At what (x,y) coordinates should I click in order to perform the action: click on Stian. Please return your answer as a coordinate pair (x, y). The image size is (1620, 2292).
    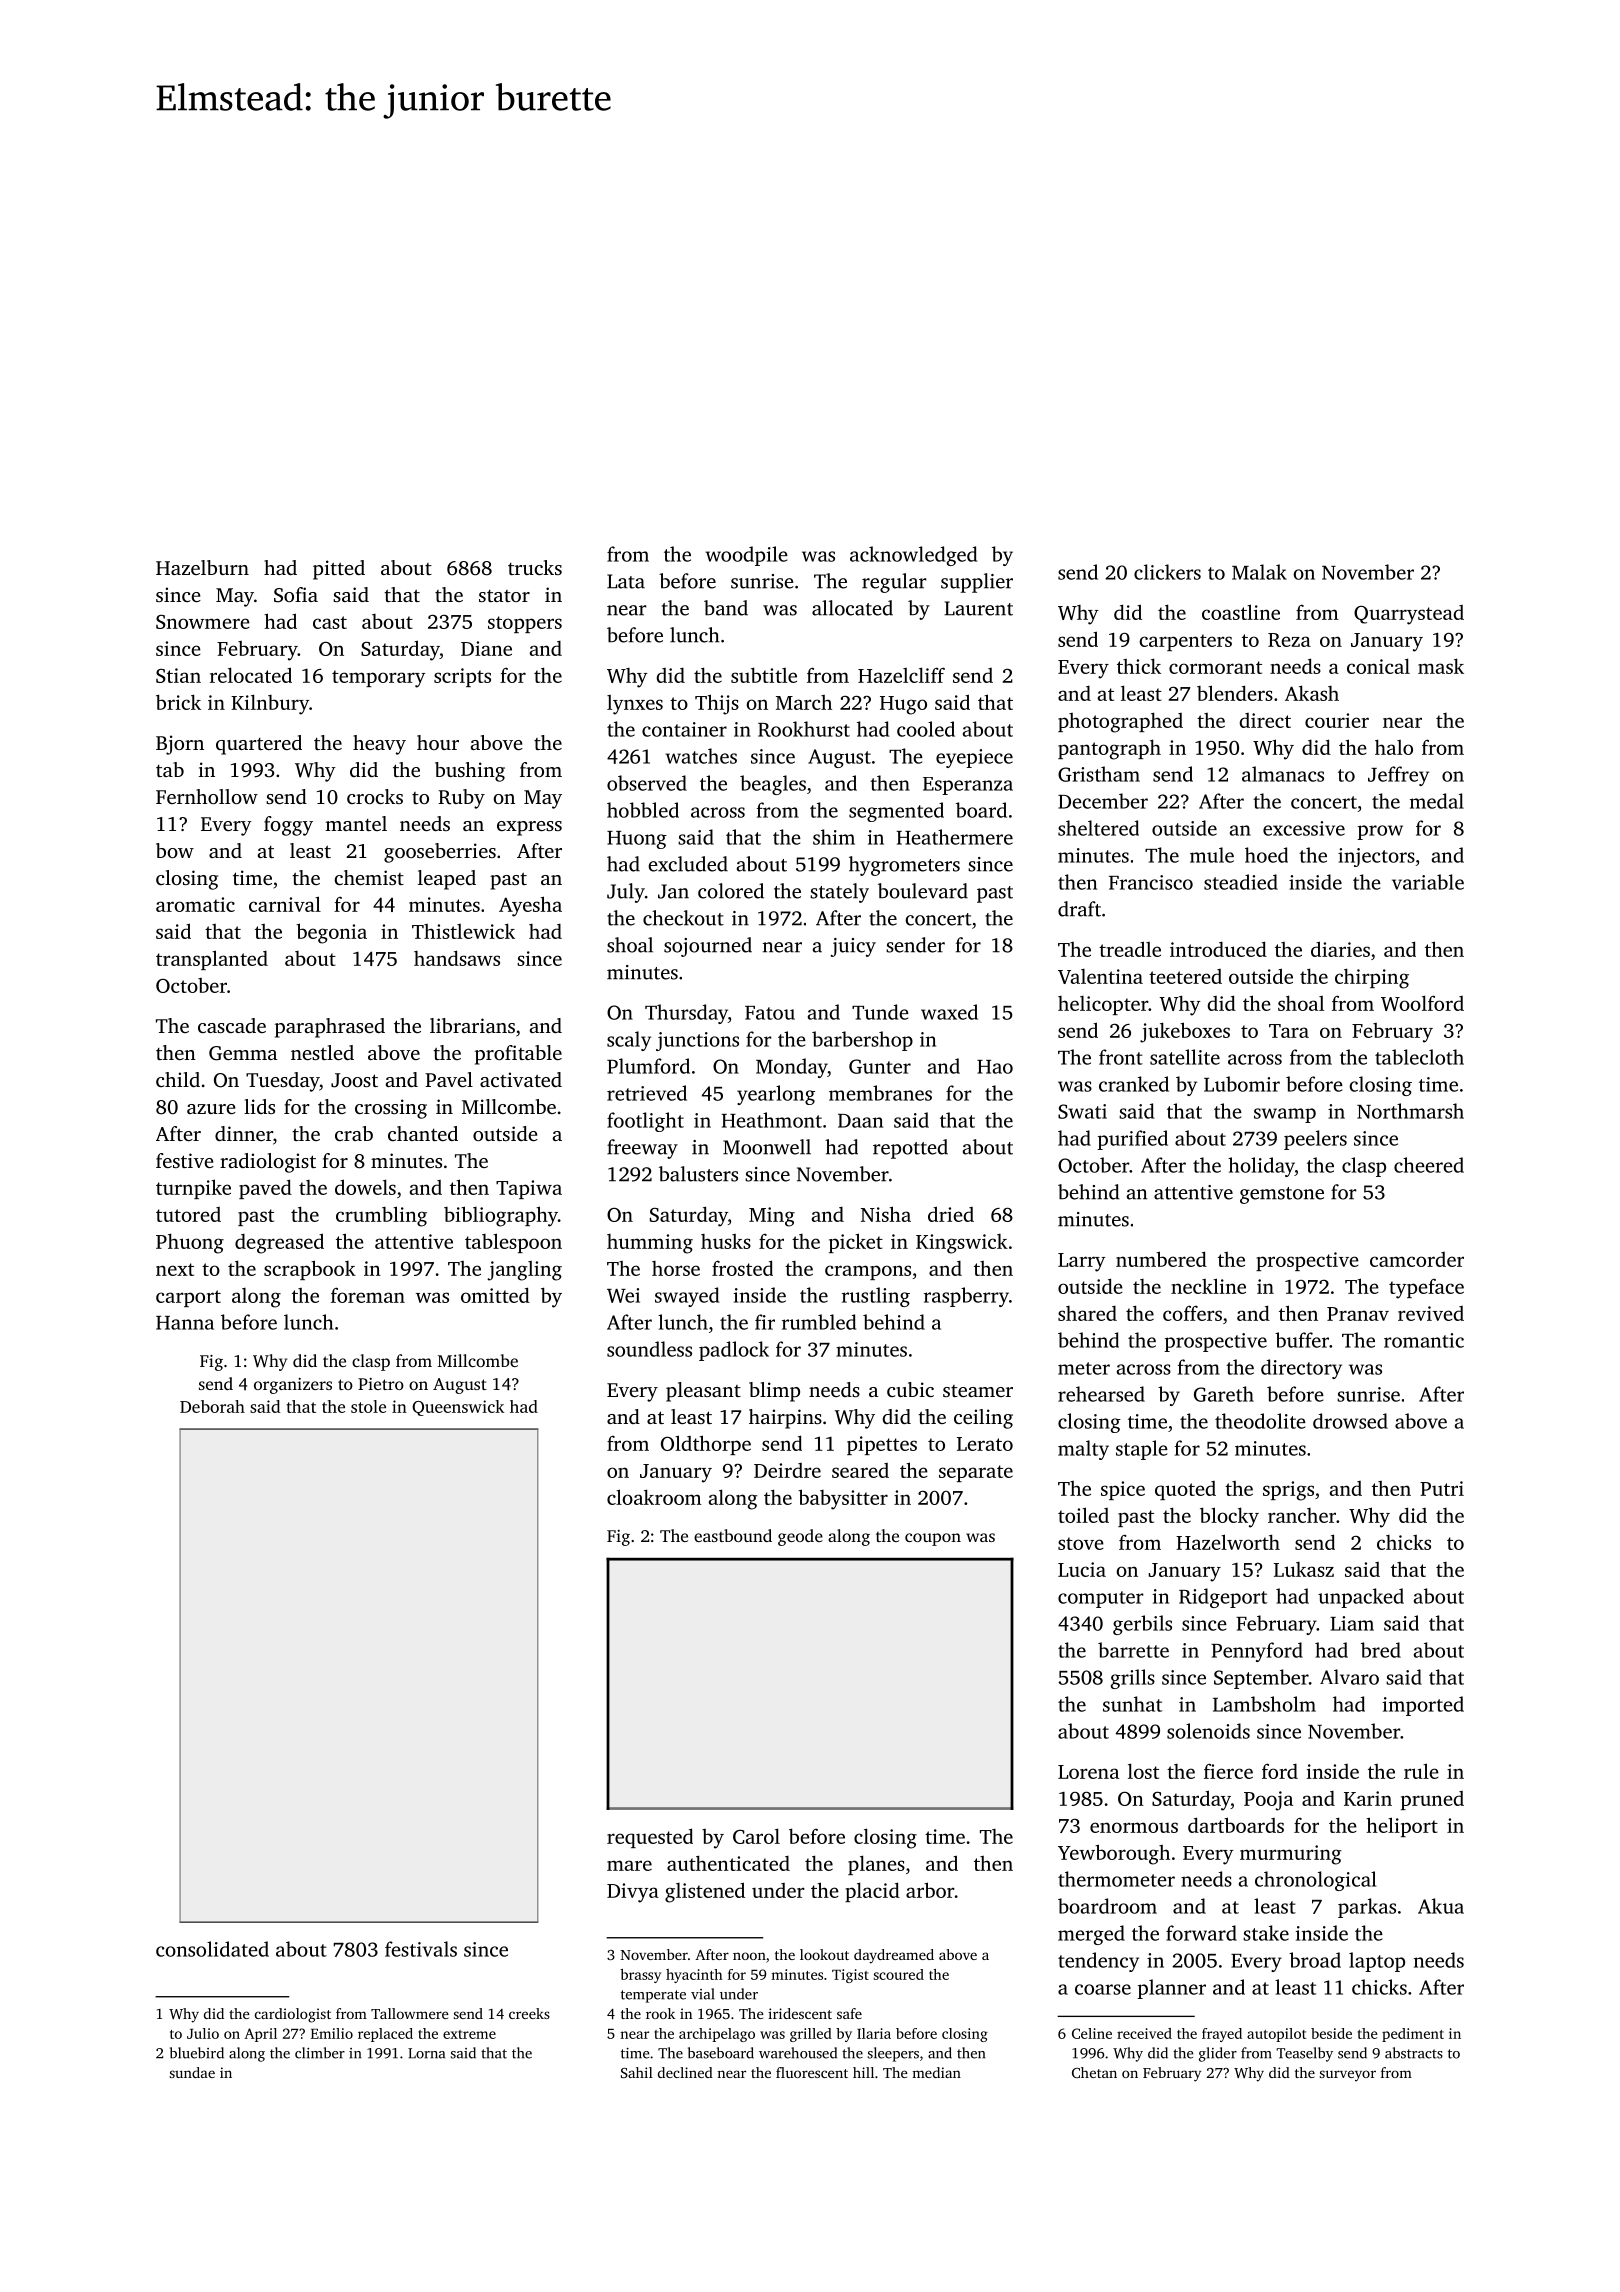
    Looking at the image, I should click on (178, 675).
